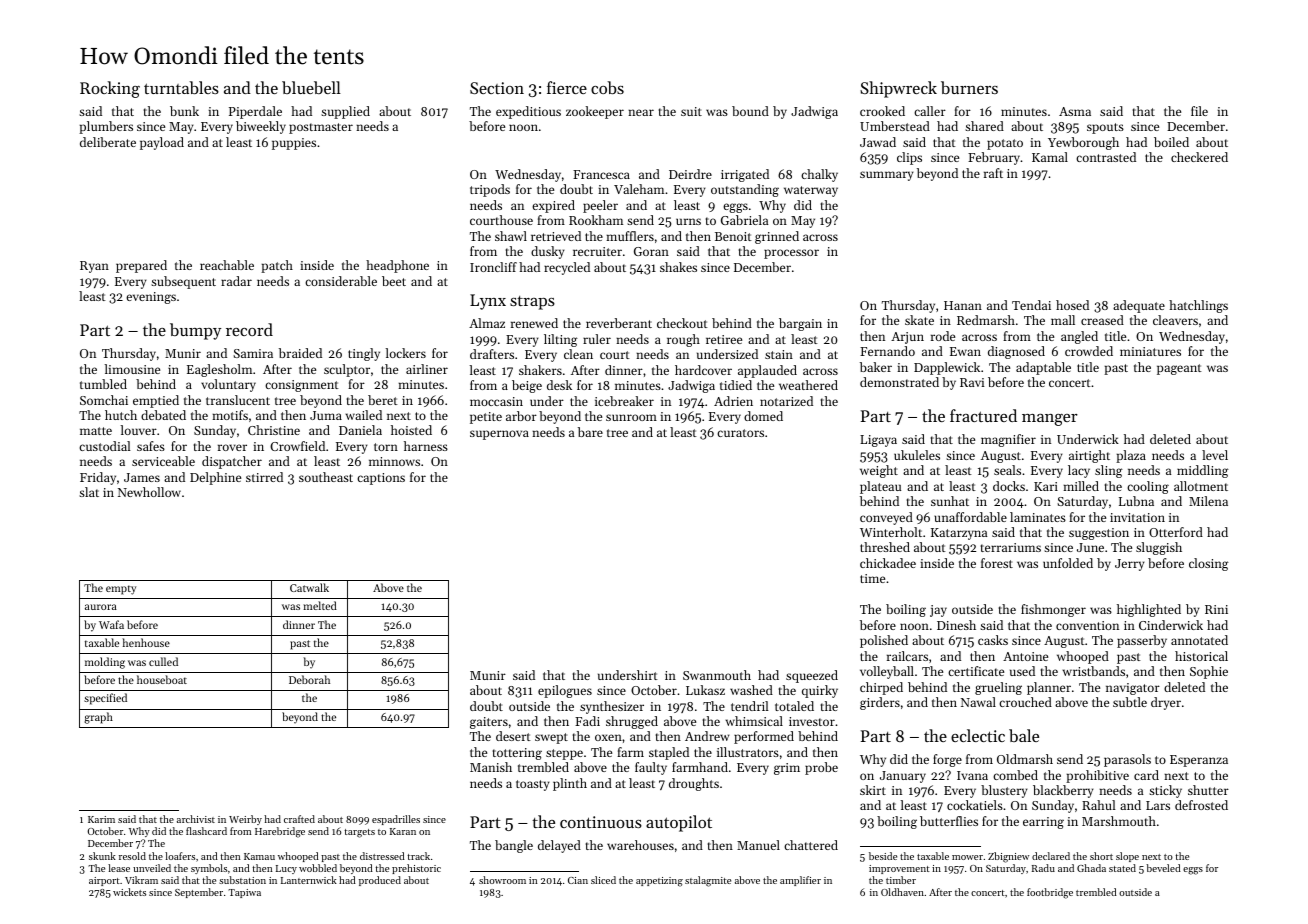 The width and height of the page is (1308, 924). What do you see at coordinates (162, 143) in the page?
I see `payload` at bounding box center [162, 143].
